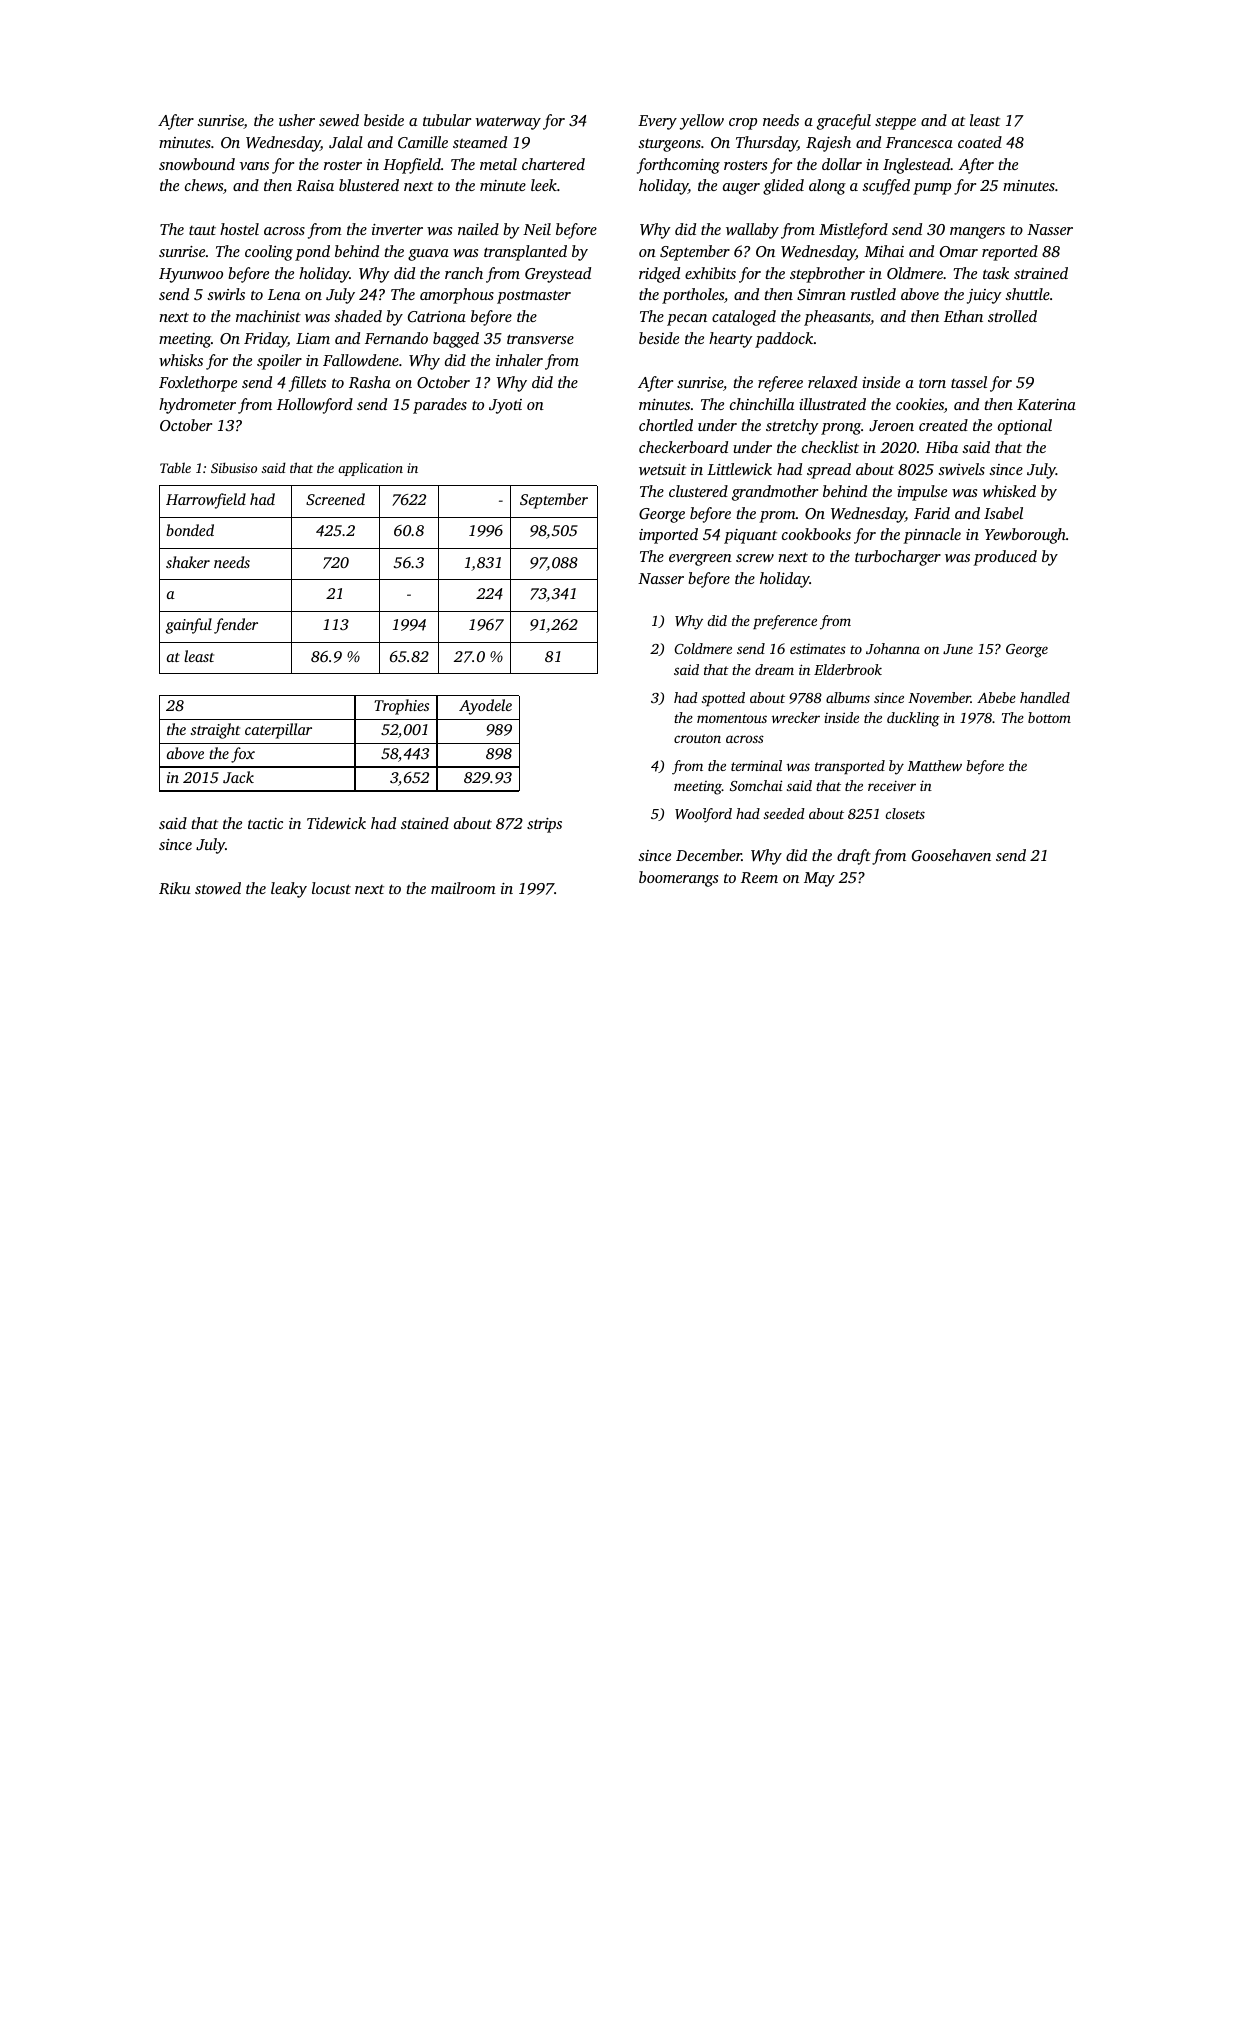 This screenshot has height=2036, width=1236. I want to click on steppe, so click(895, 123).
